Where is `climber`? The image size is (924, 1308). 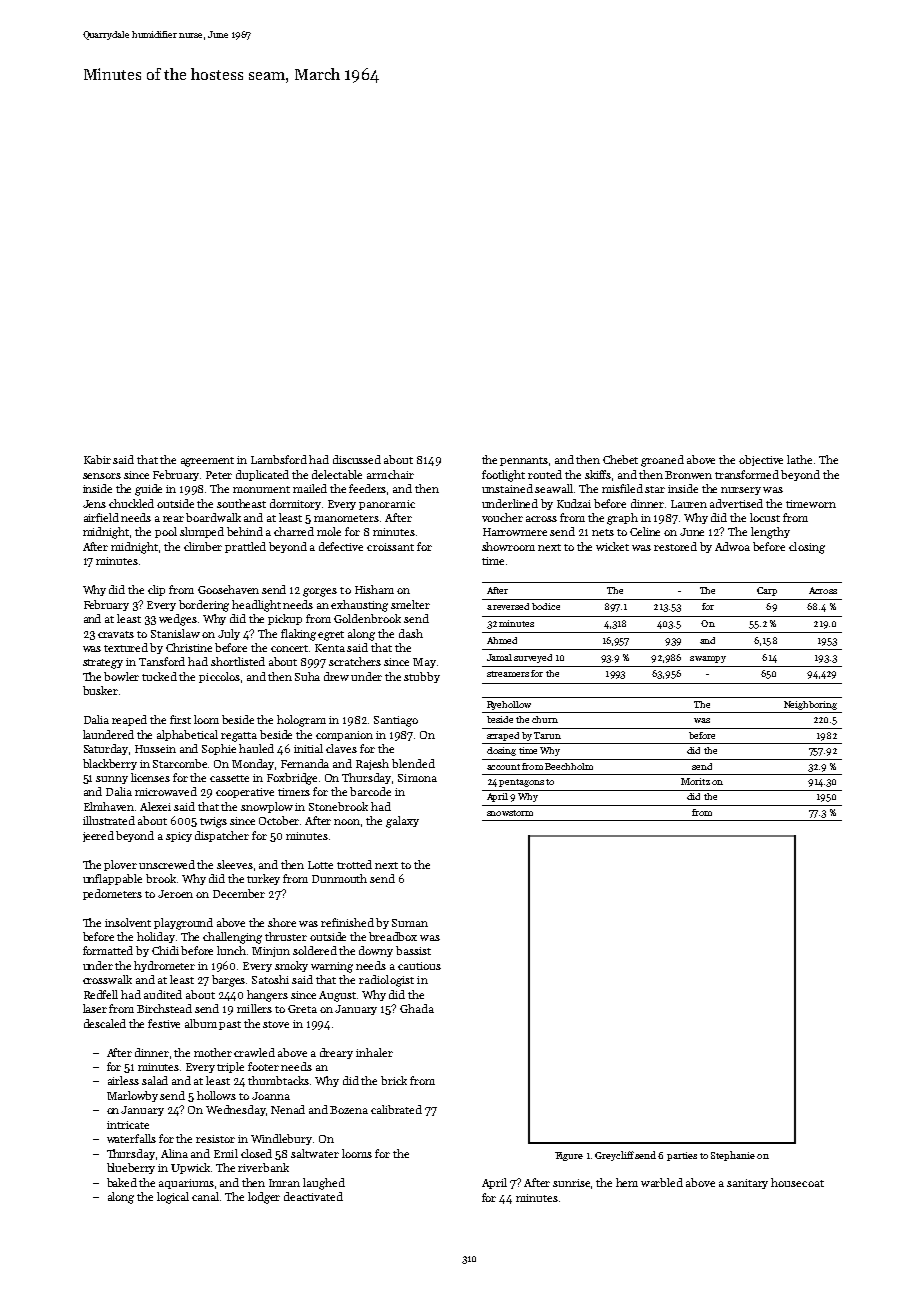
climber is located at coordinates (203, 546).
